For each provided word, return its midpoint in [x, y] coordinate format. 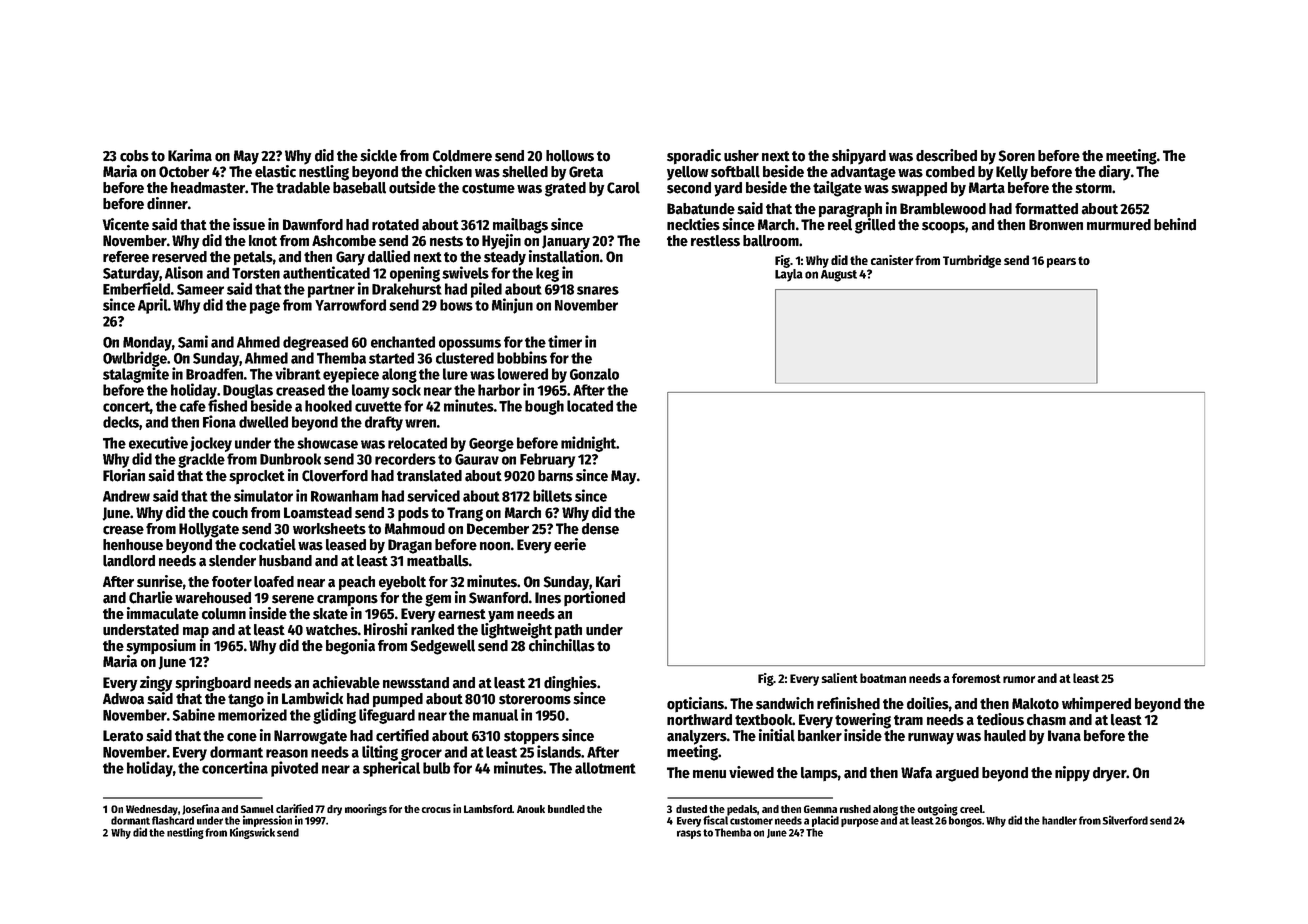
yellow [687, 173]
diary [1115, 173]
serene [293, 599]
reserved [179, 257]
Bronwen [1056, 225]
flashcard [173, 820]
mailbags [520, 226]
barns [555, 476]
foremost [976, 678]
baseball [359, 188]
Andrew [126, 496]
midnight [588, 444]
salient [839, 678]
